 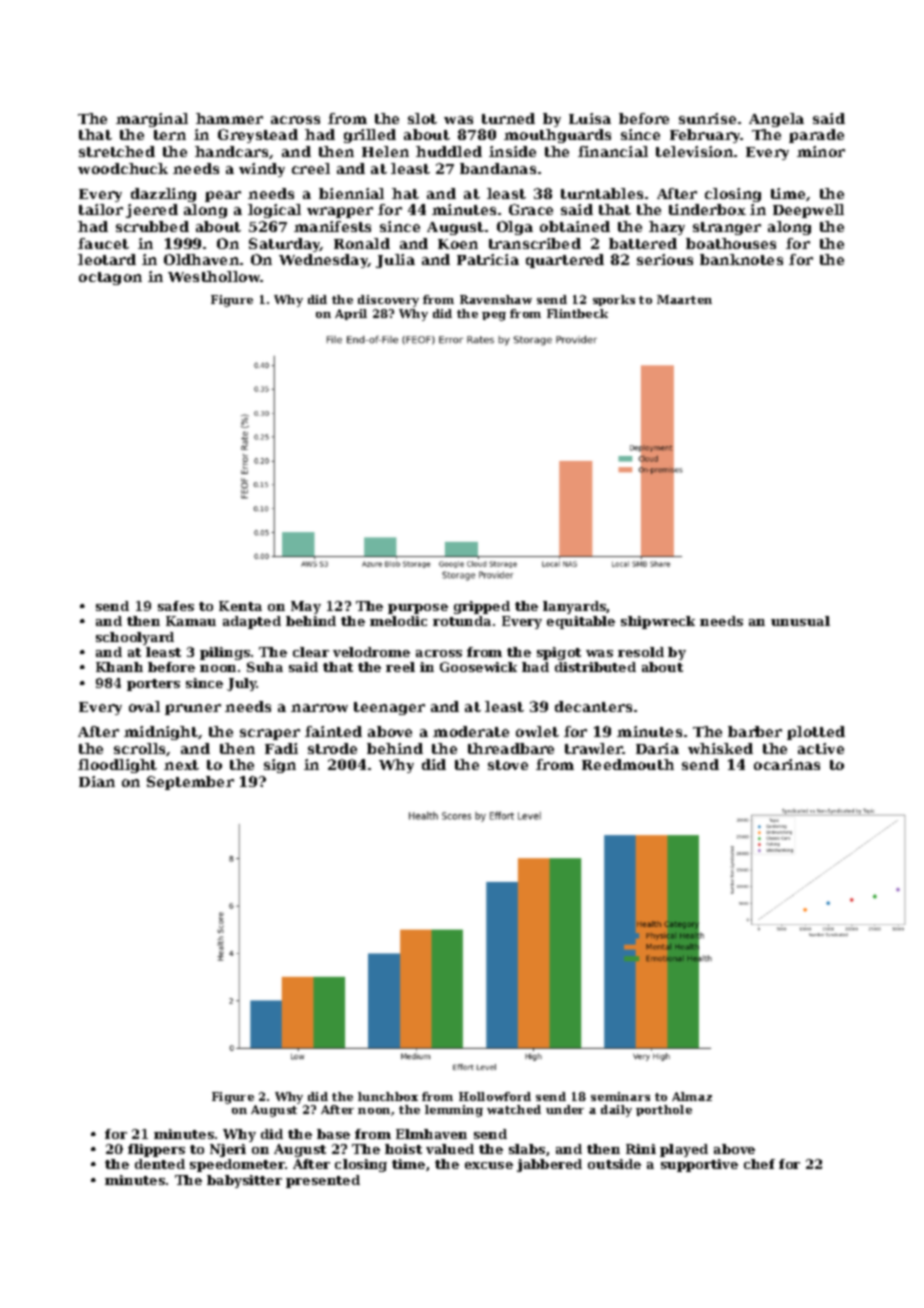 I want to click on Luisa, so click(x=590, y=118).
